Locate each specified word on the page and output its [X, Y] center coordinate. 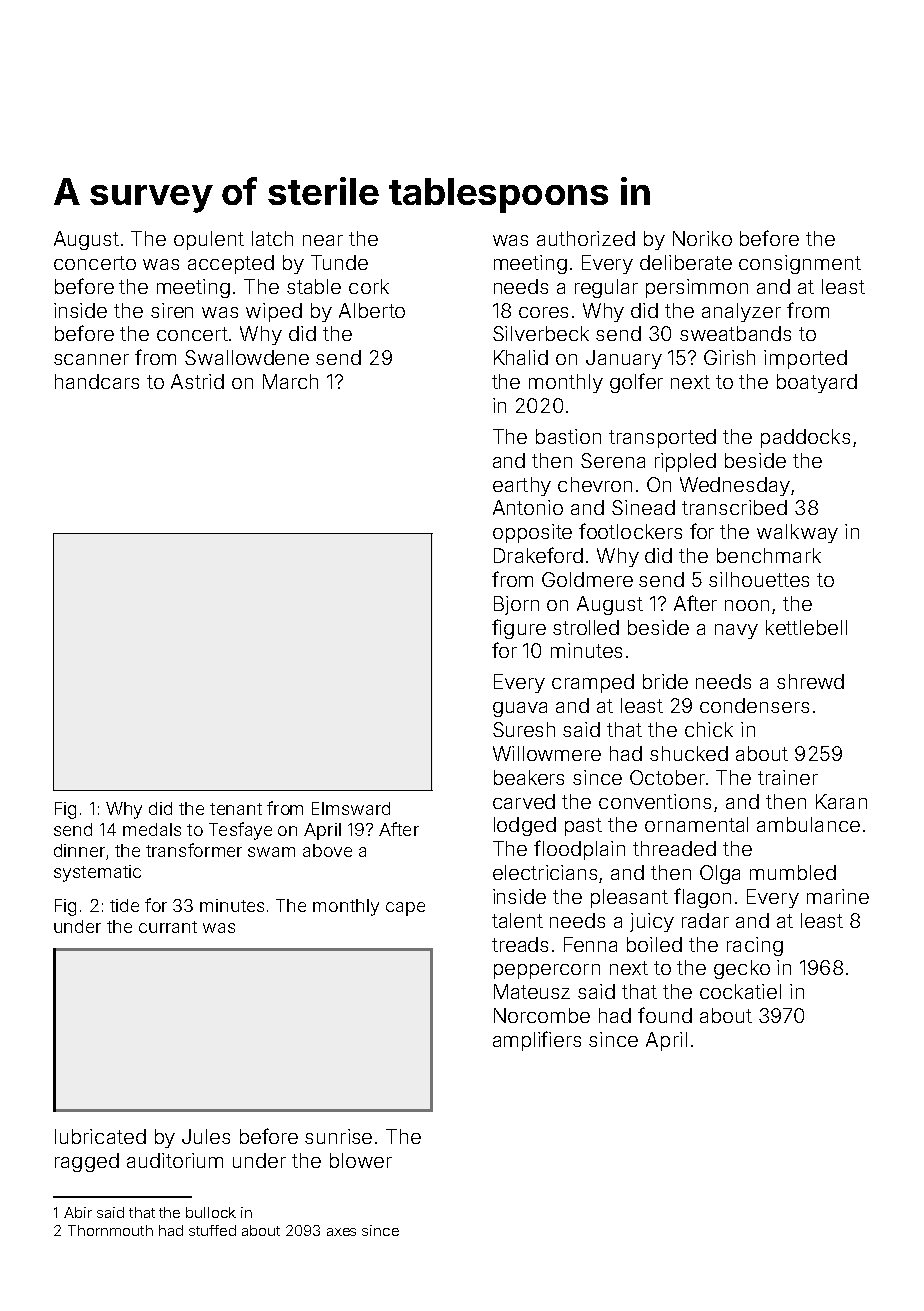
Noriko [702, 238]
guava [520, 709]
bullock [211, 1212]
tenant [236, 809]
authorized [586, 238]
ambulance [808, 824]
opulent [209, 240]
